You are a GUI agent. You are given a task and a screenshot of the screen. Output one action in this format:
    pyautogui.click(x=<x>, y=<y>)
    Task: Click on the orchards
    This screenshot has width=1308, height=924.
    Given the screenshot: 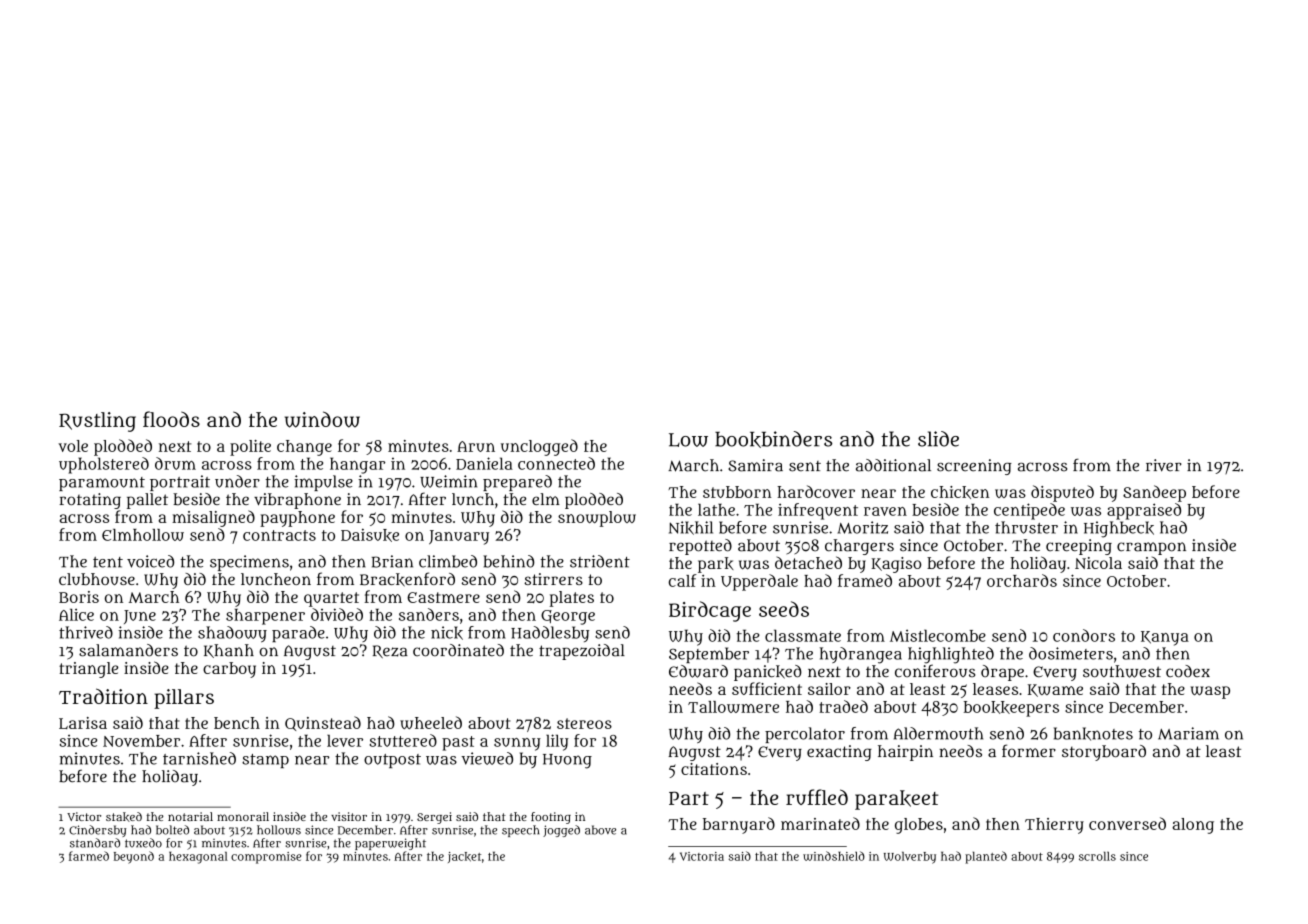 What is the action you would take?
    pyautogui.click(x=1022, y=580)
